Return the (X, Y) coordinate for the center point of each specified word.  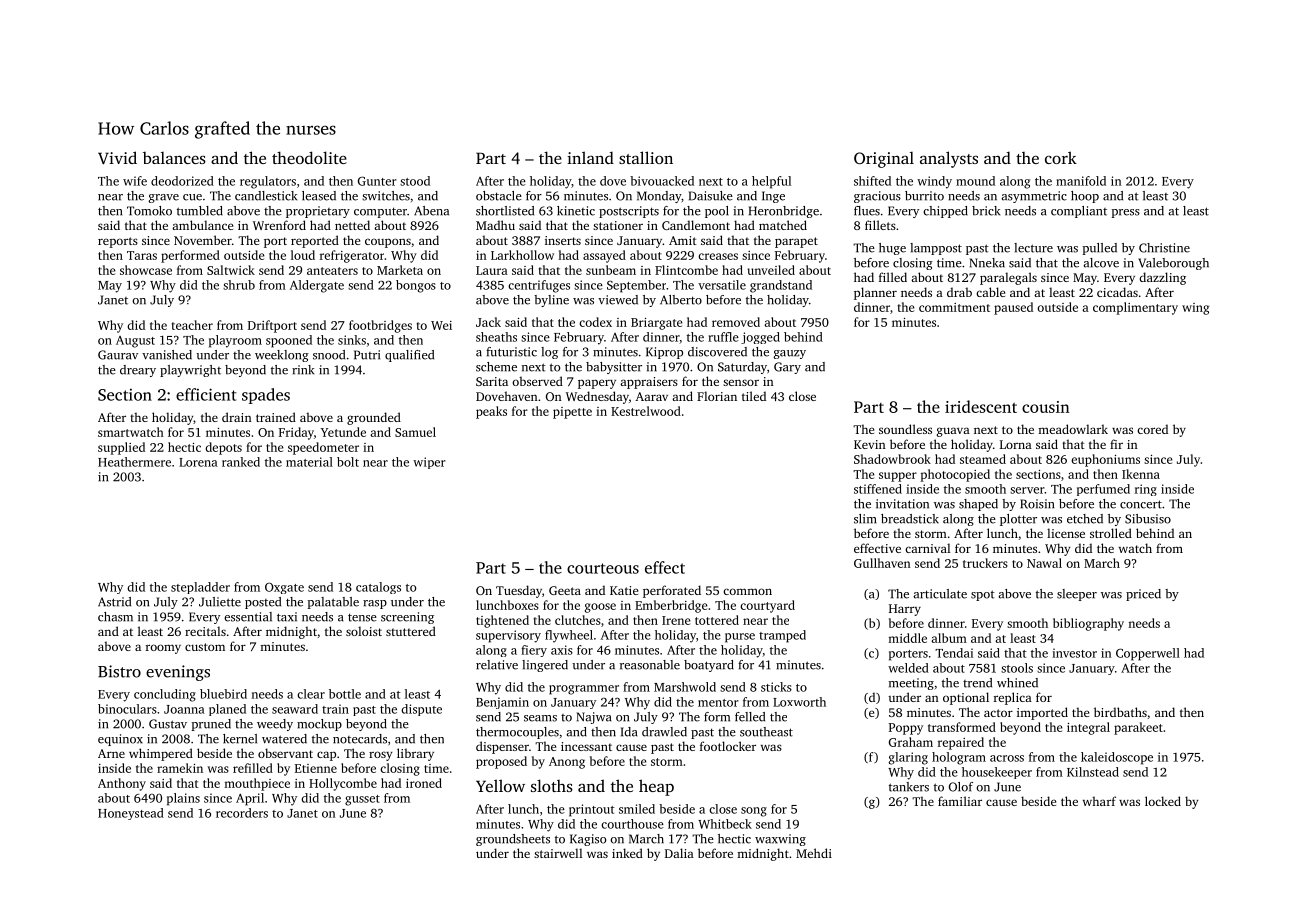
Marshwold (685, 687)
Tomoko (149, 211)
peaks (491, 412)
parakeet (1138, 728)
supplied (121, 448)
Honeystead (131, 814)
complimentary (1135, 308)
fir (1116, 444)
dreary (138, 371)
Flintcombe (686, 270)
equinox (120, 740)
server (1027, 490)
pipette (572, 413)
